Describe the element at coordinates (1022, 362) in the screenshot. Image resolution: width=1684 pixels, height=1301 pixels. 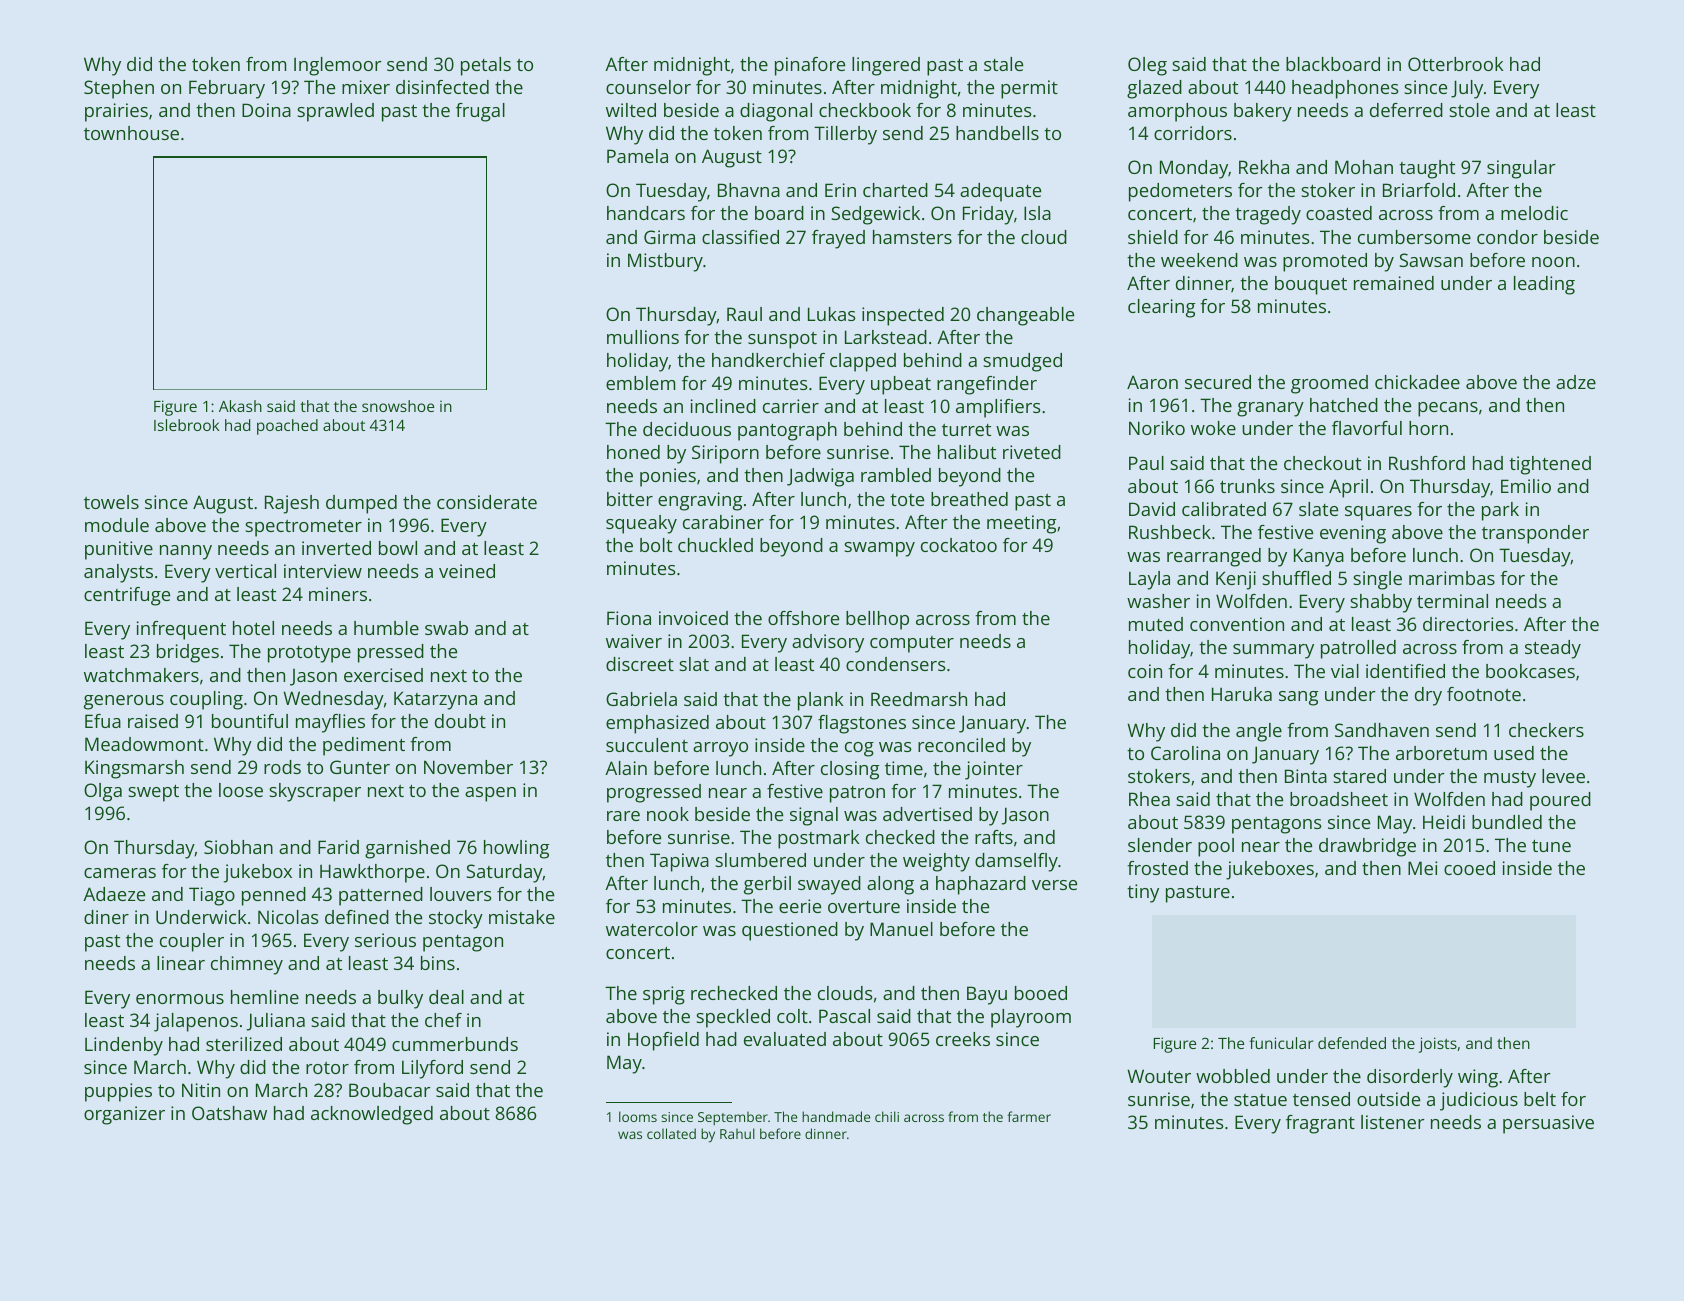
I see `smudged` at that location.
